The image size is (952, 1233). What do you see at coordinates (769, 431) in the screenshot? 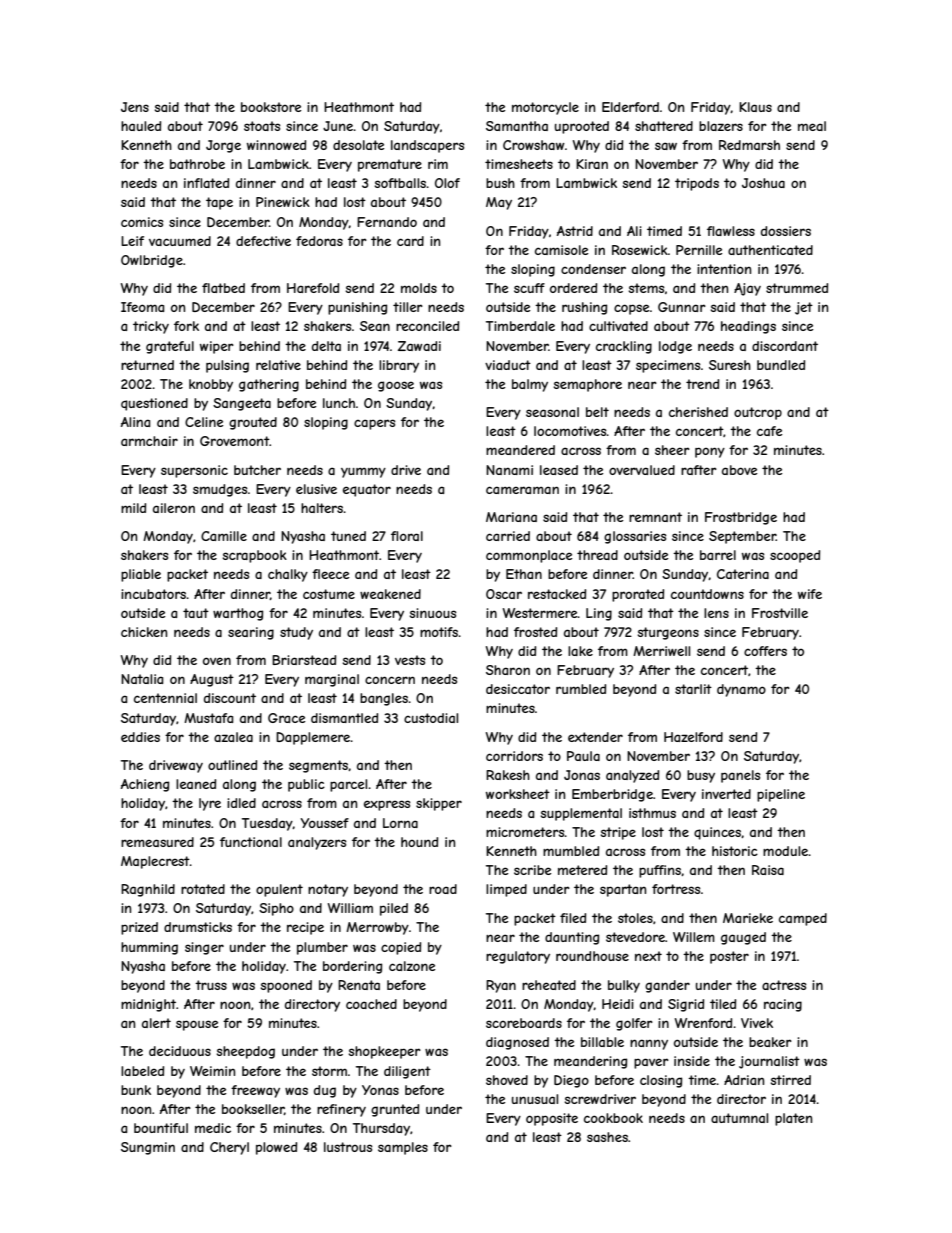
I see `cafe` at bounding box center [769, 431].
